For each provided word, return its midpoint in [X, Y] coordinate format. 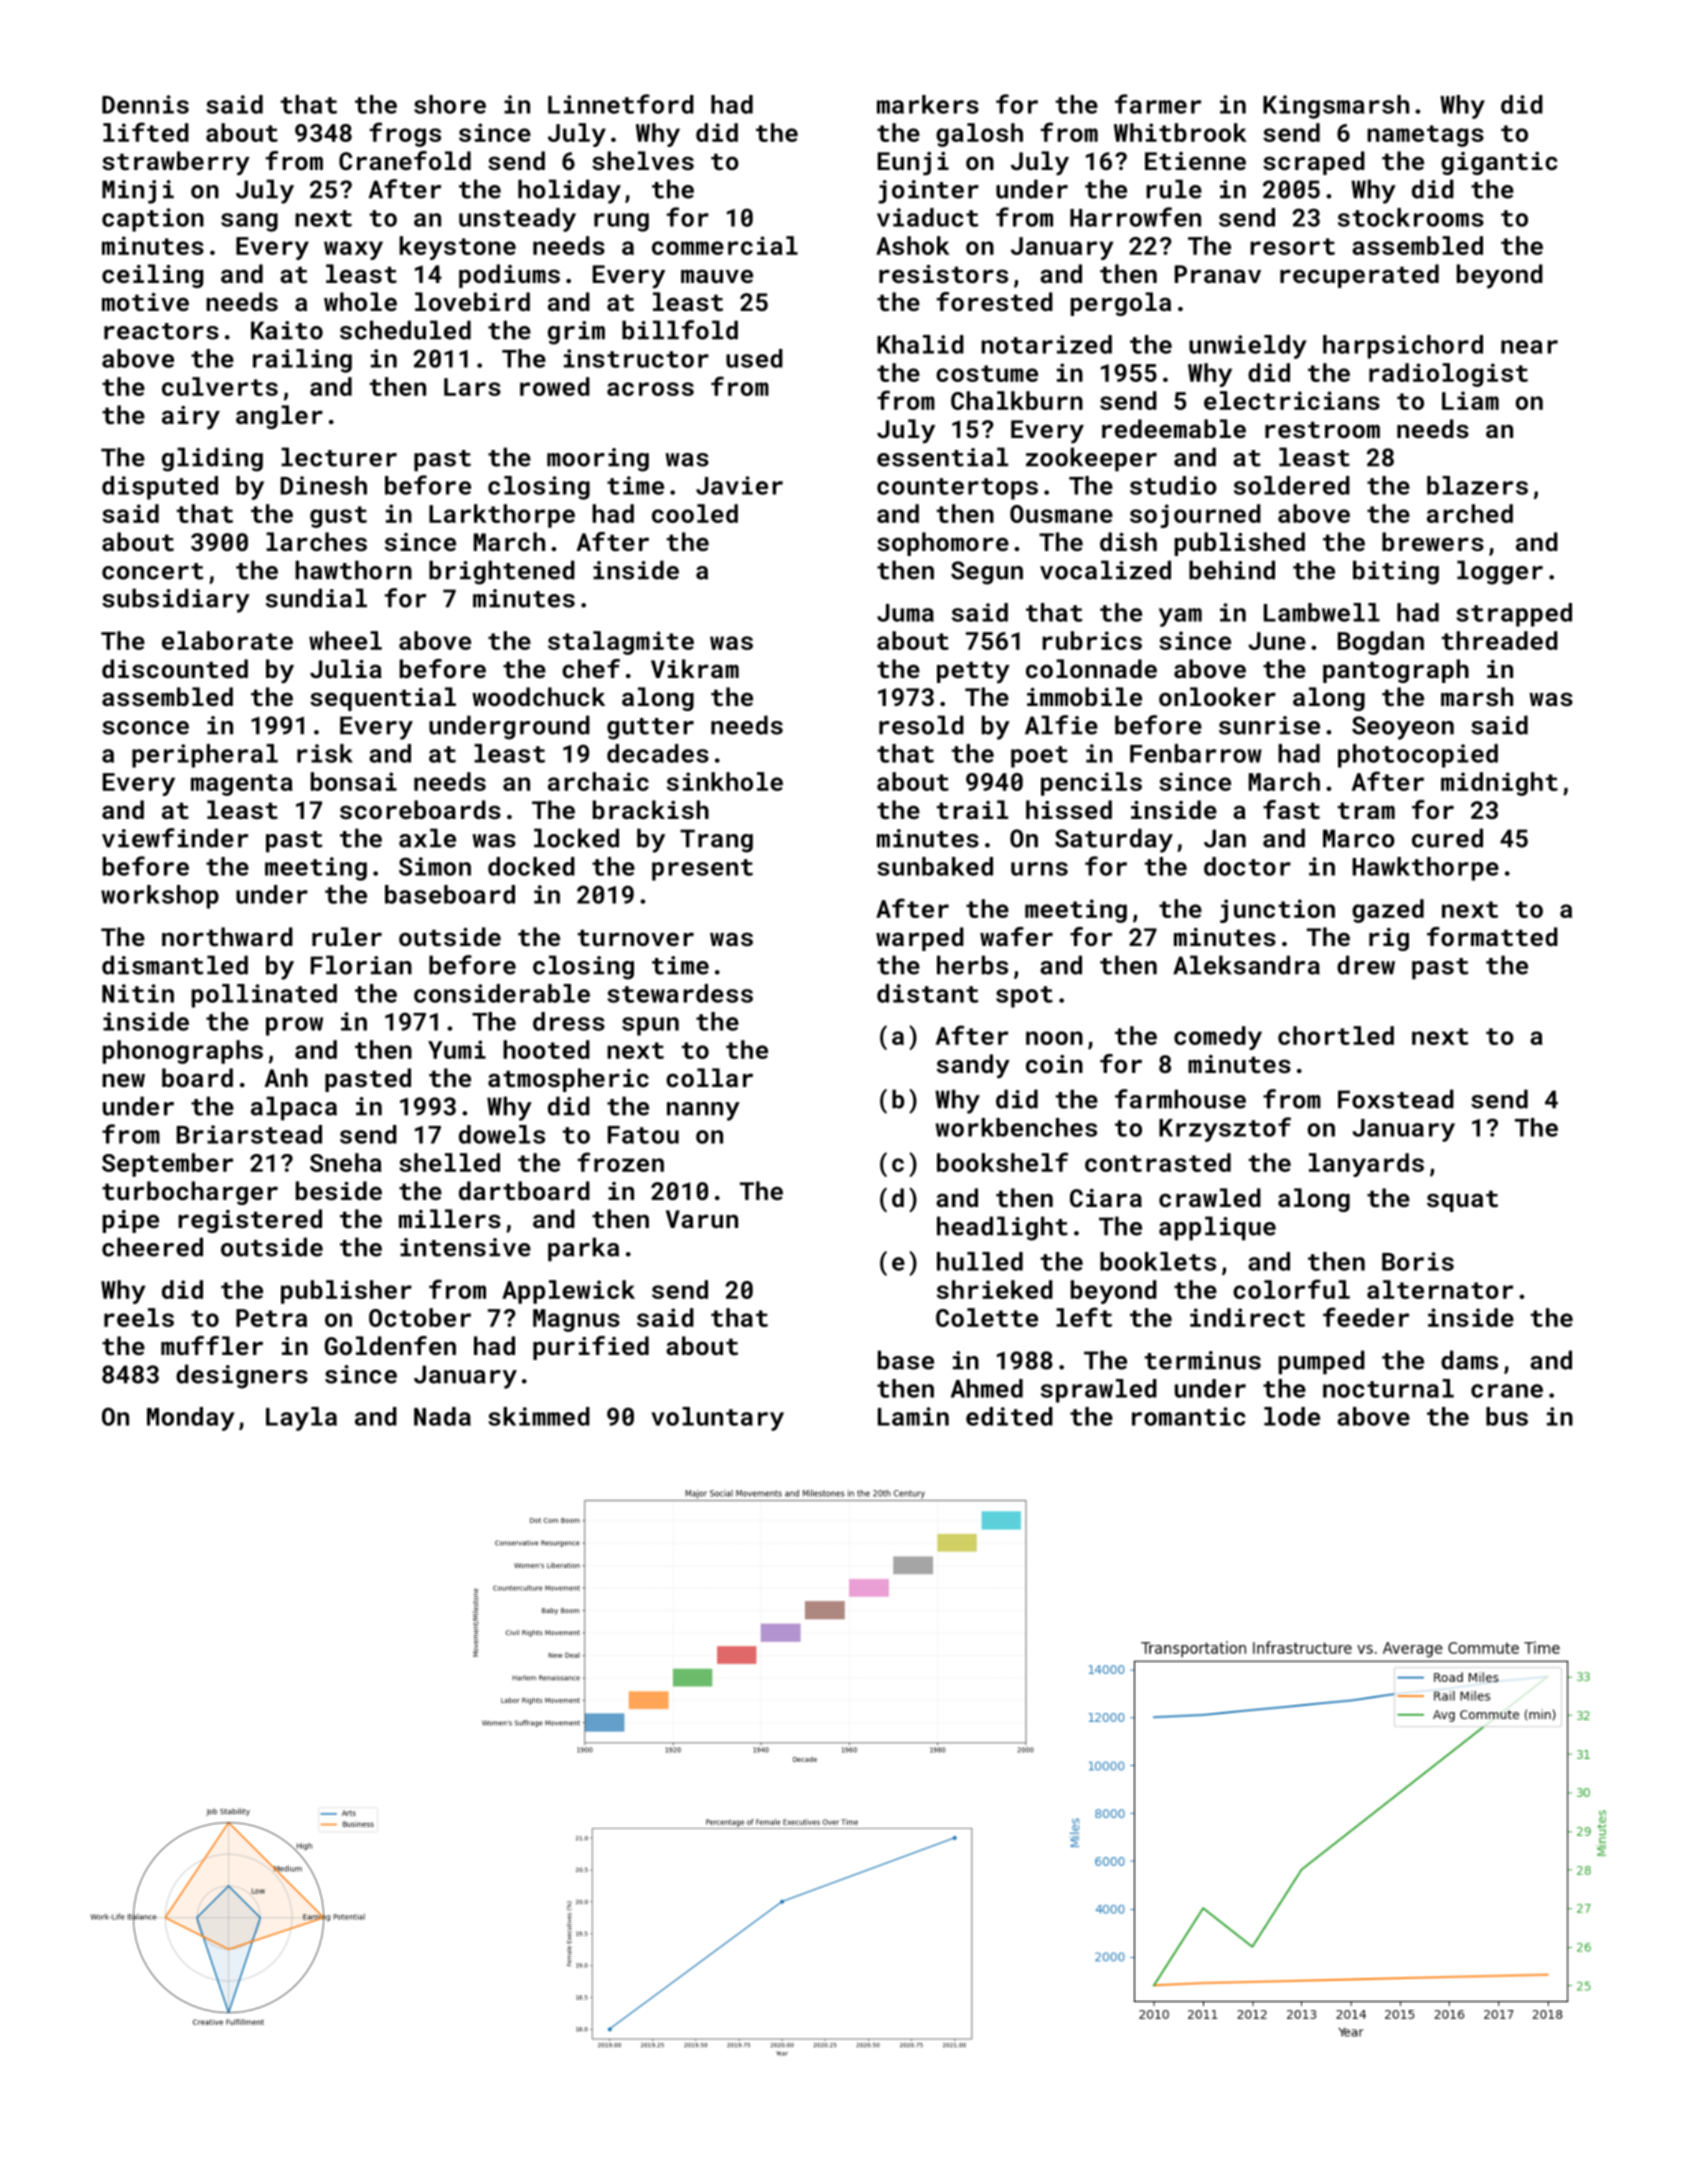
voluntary [717, 1419]
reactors [161, 331]
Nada [442, 1416]
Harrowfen [1135, 217]
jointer [928, 192]
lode [1292, 1416]
